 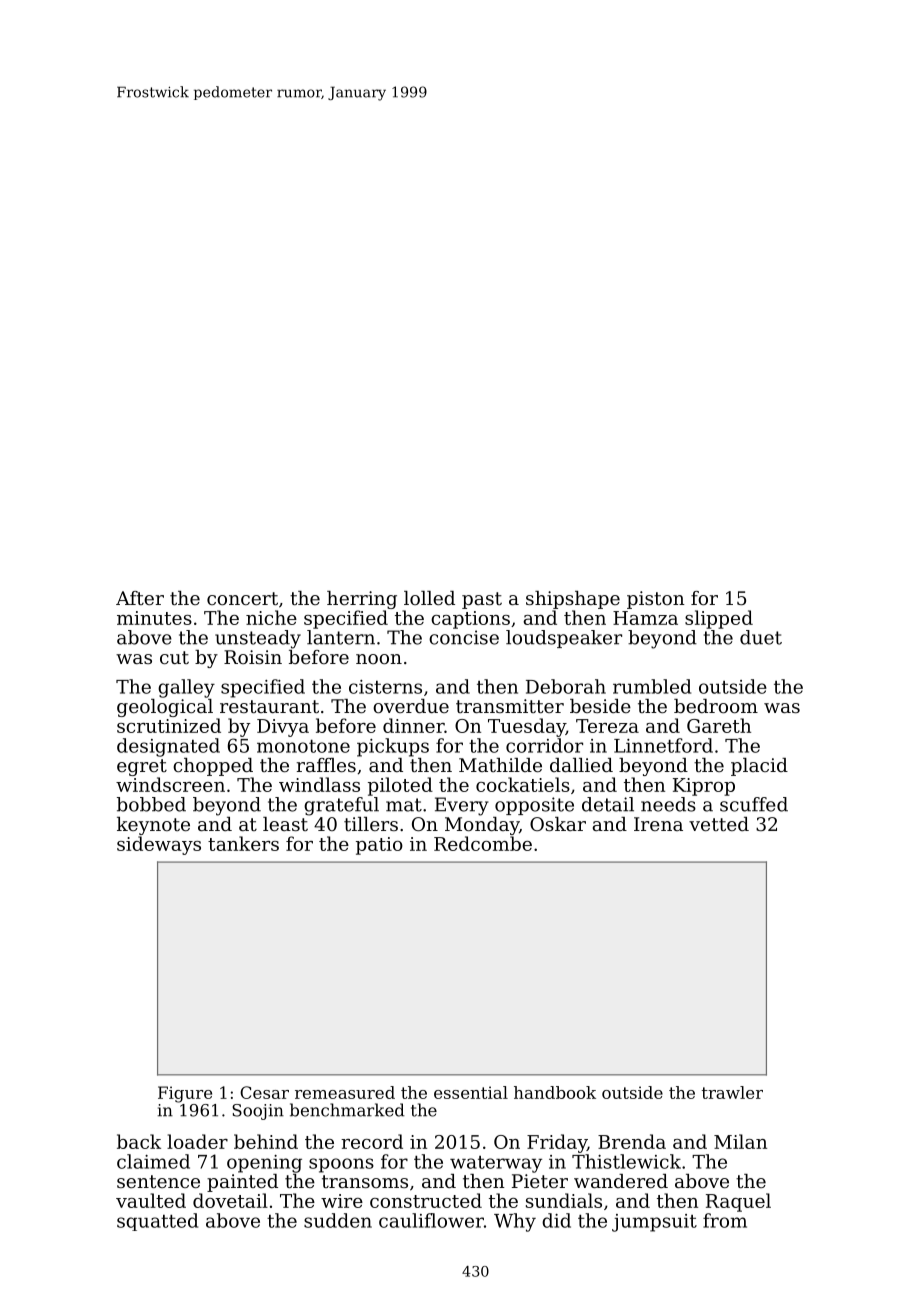 I want to click on piston, so click(x=656, y=600).
